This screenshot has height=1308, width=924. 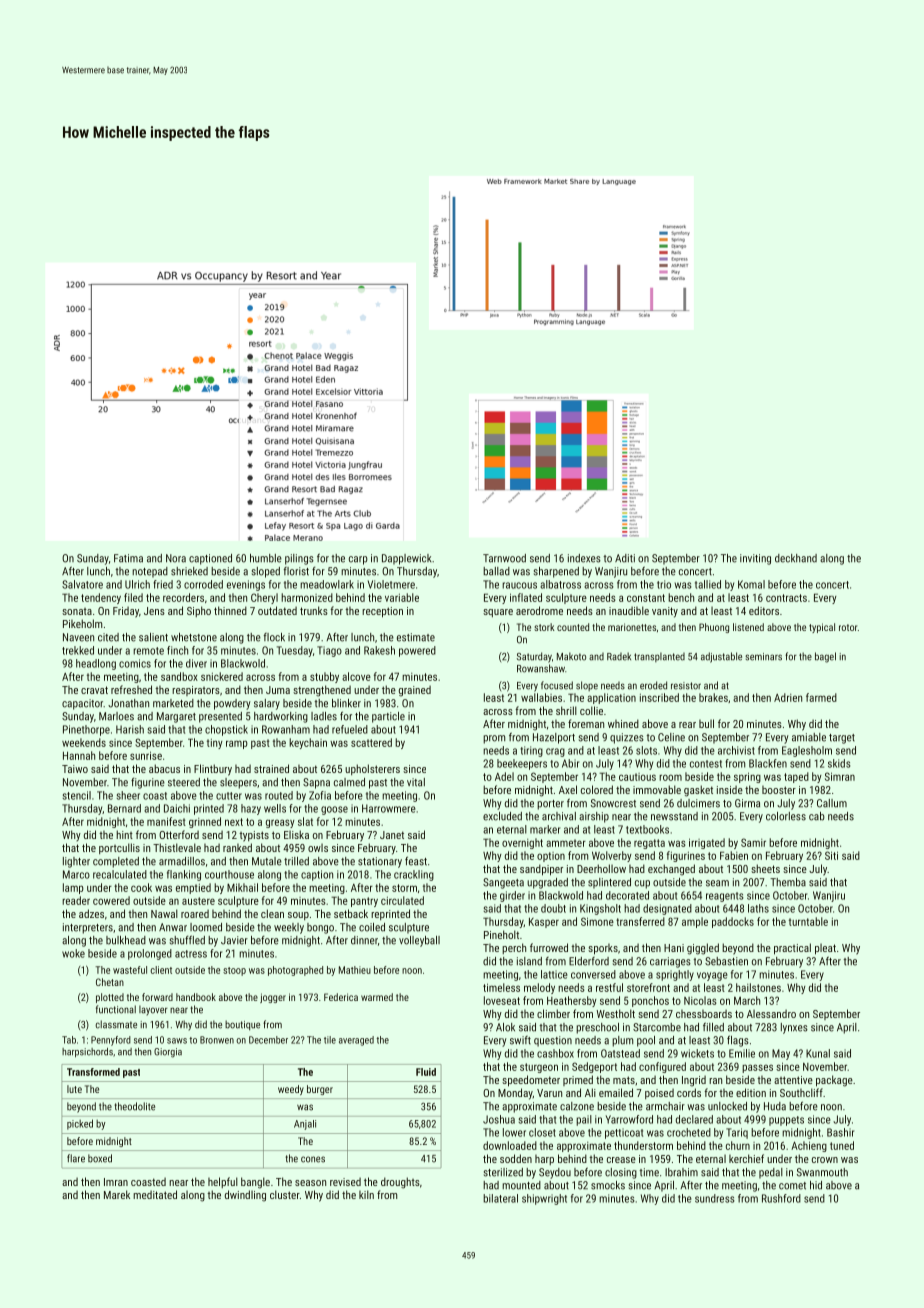 What do you see at coordinates (246, 585) in the screenshot?
I see `evenings` at bounding box center [246, 585].
